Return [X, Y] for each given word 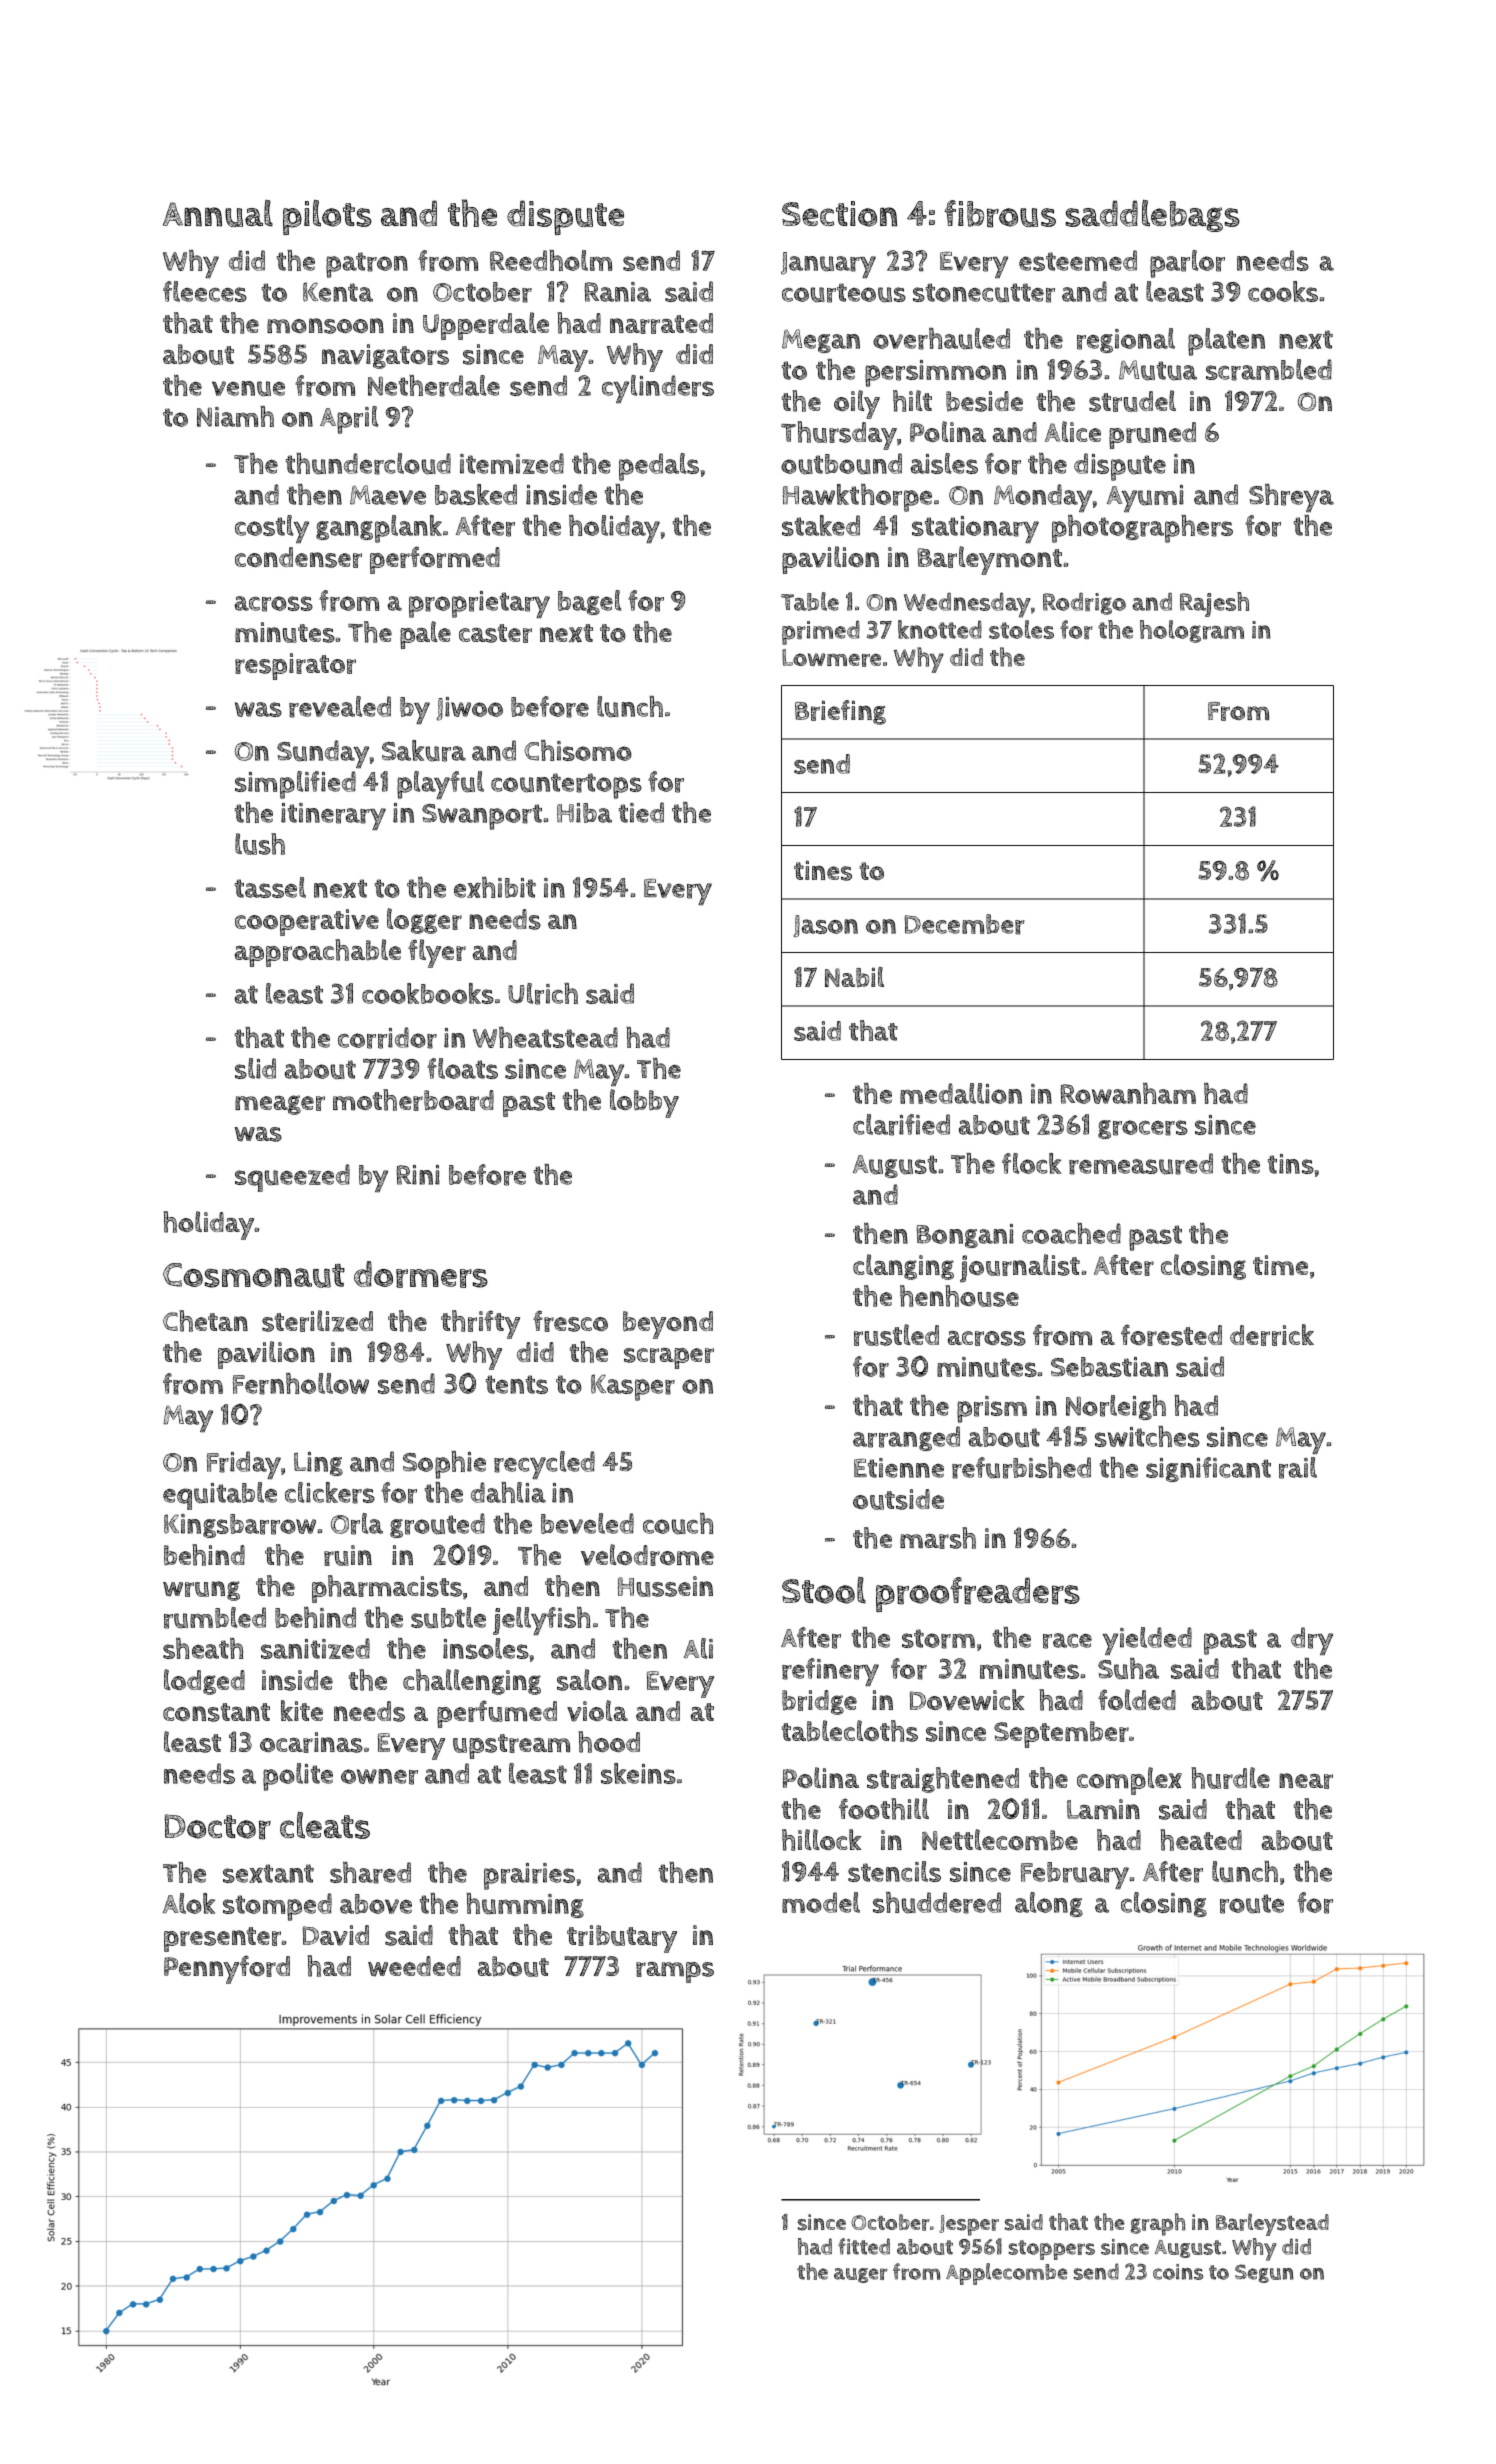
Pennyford [227, 1969]
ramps [675, 1972]
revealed [340, 707]
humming [525, 1905]
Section [839, 214]
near [1306, 1781]
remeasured [1141, 1164]
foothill [884, 1809]
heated [1201, 1840]
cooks [1283, 291]
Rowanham [1128, 1093]
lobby [644, 1103]
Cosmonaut [254, 1275]
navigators [385, 356]
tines [823, 870]
